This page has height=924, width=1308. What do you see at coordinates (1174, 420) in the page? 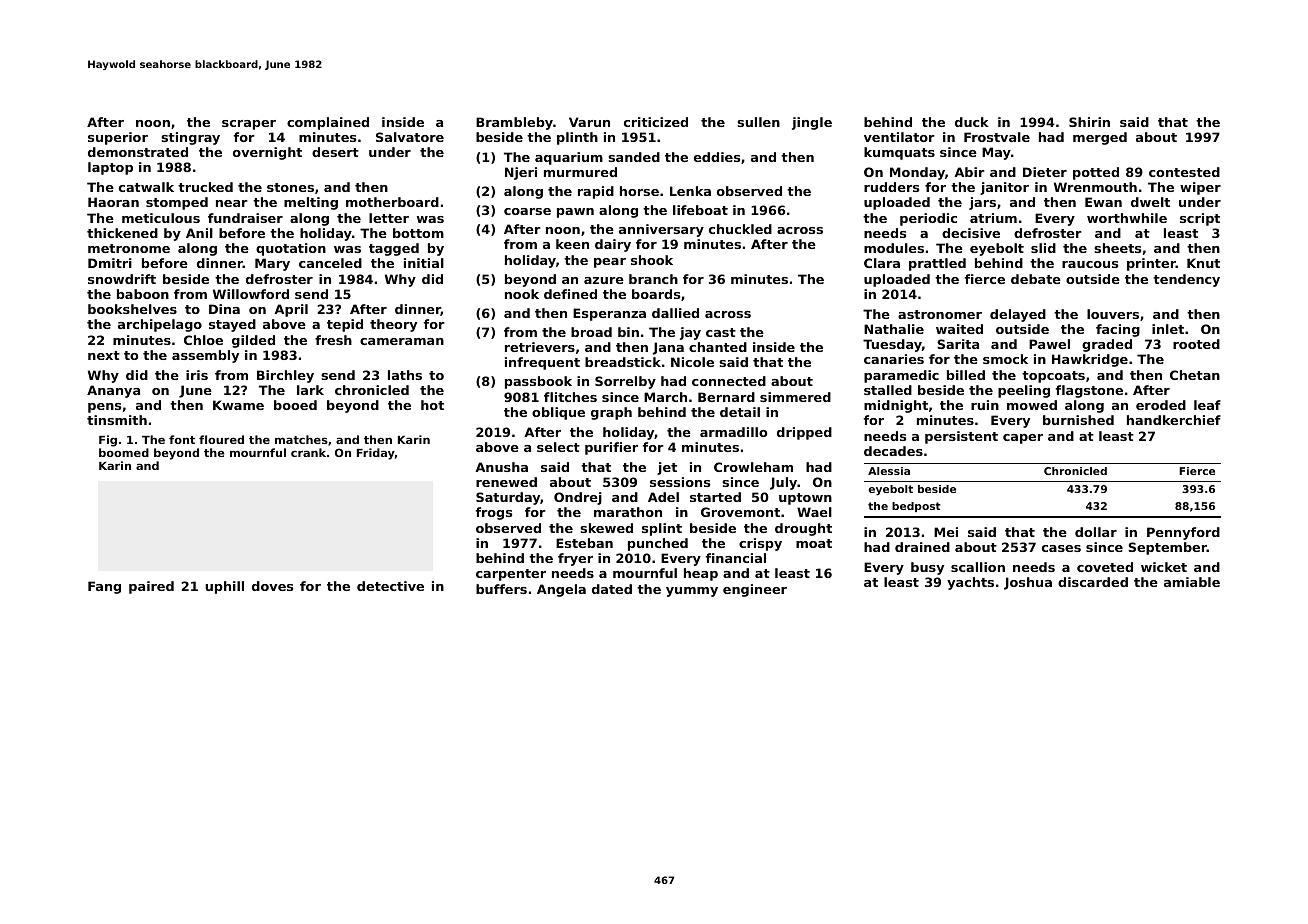
I see `handkerchief` at bounding box center [1174, 420].
